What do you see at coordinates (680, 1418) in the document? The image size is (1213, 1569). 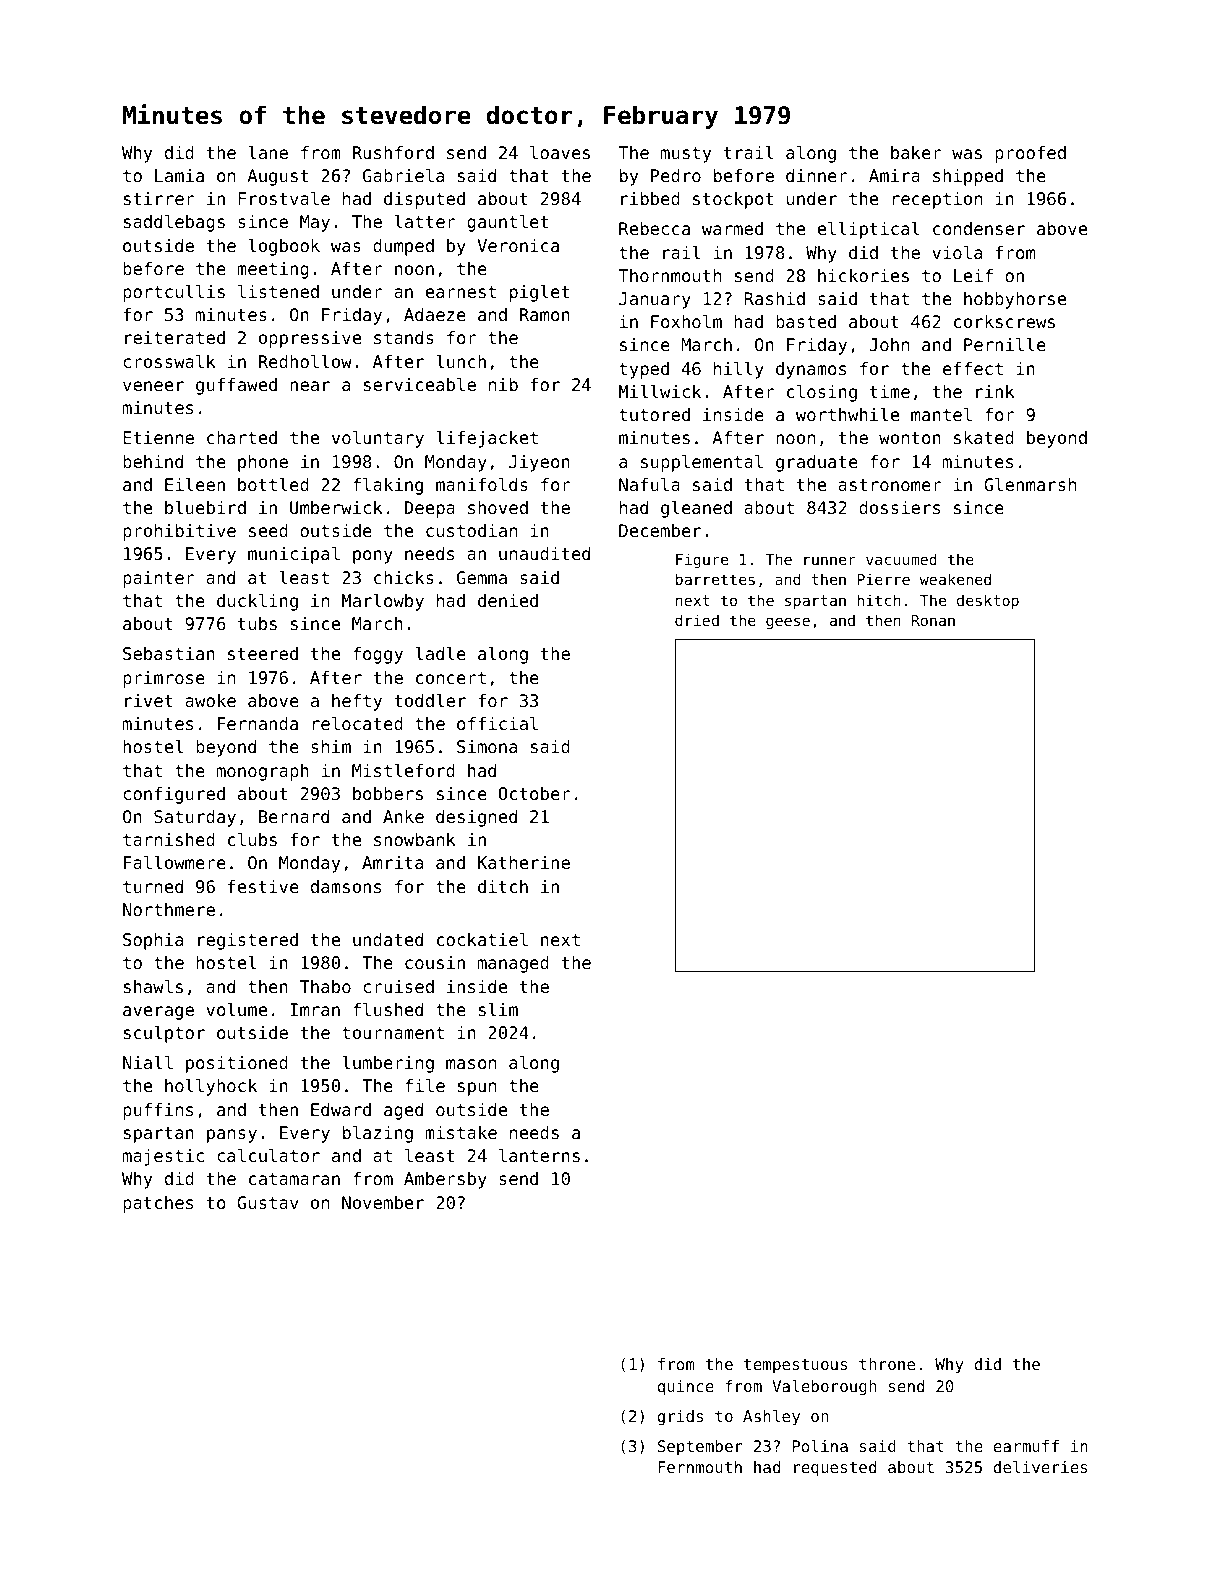 I see `grids` at bounding box center [680, 1418].
